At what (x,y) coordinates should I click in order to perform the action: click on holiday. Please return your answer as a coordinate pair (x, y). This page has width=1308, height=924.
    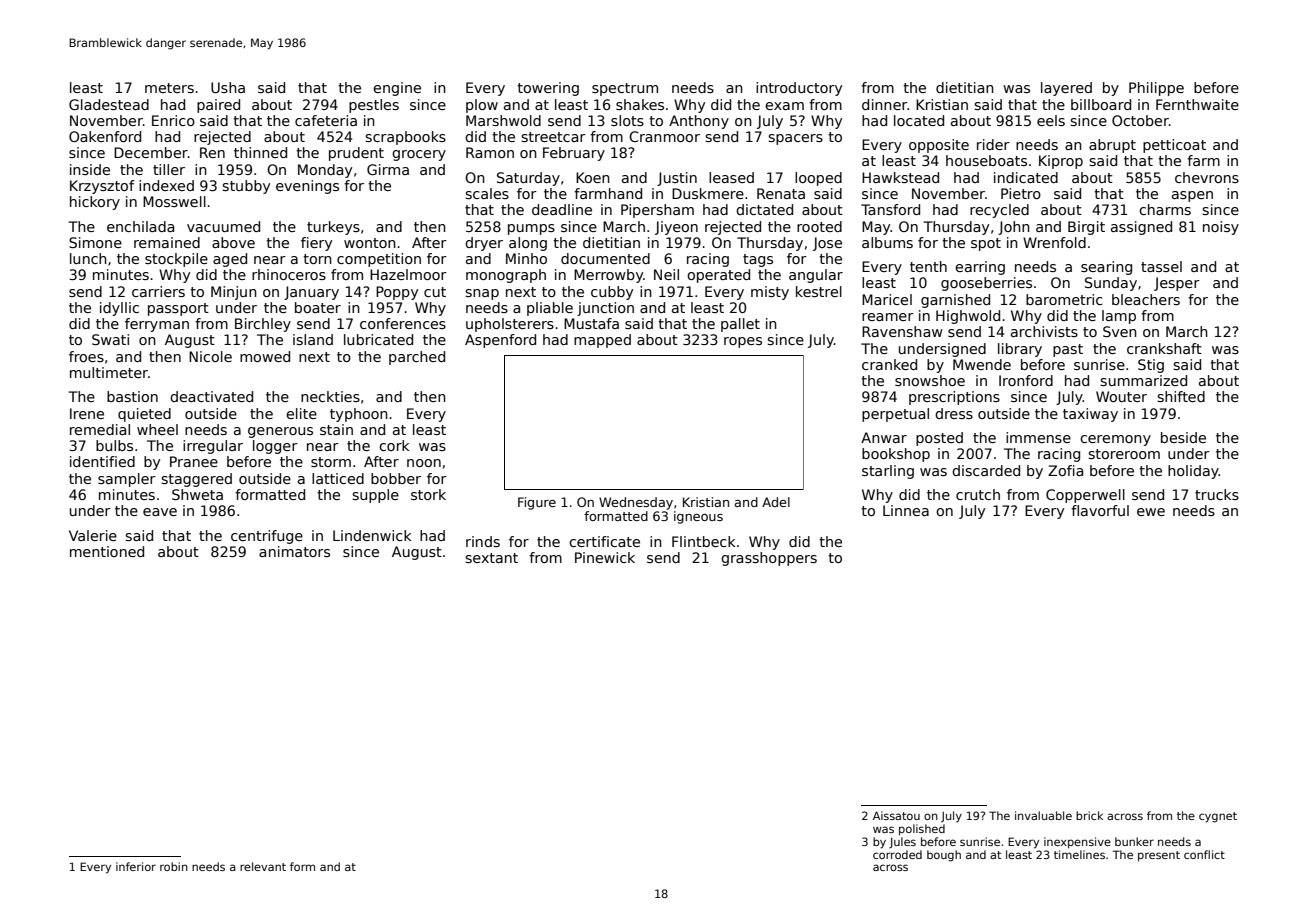
    Looking at the image, I should click on (1193, 472).
